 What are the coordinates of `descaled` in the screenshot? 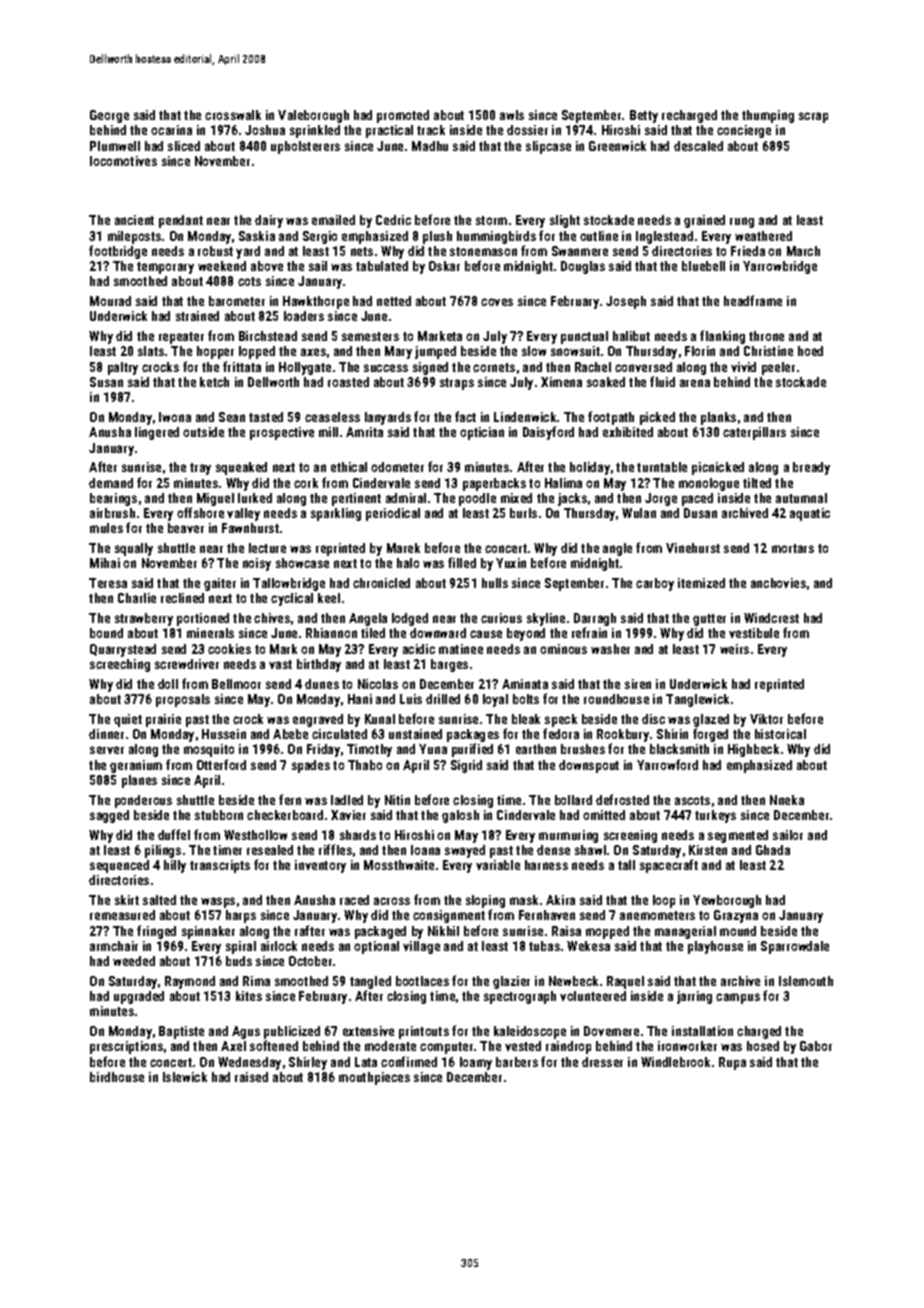 It's located at (698, 146).
